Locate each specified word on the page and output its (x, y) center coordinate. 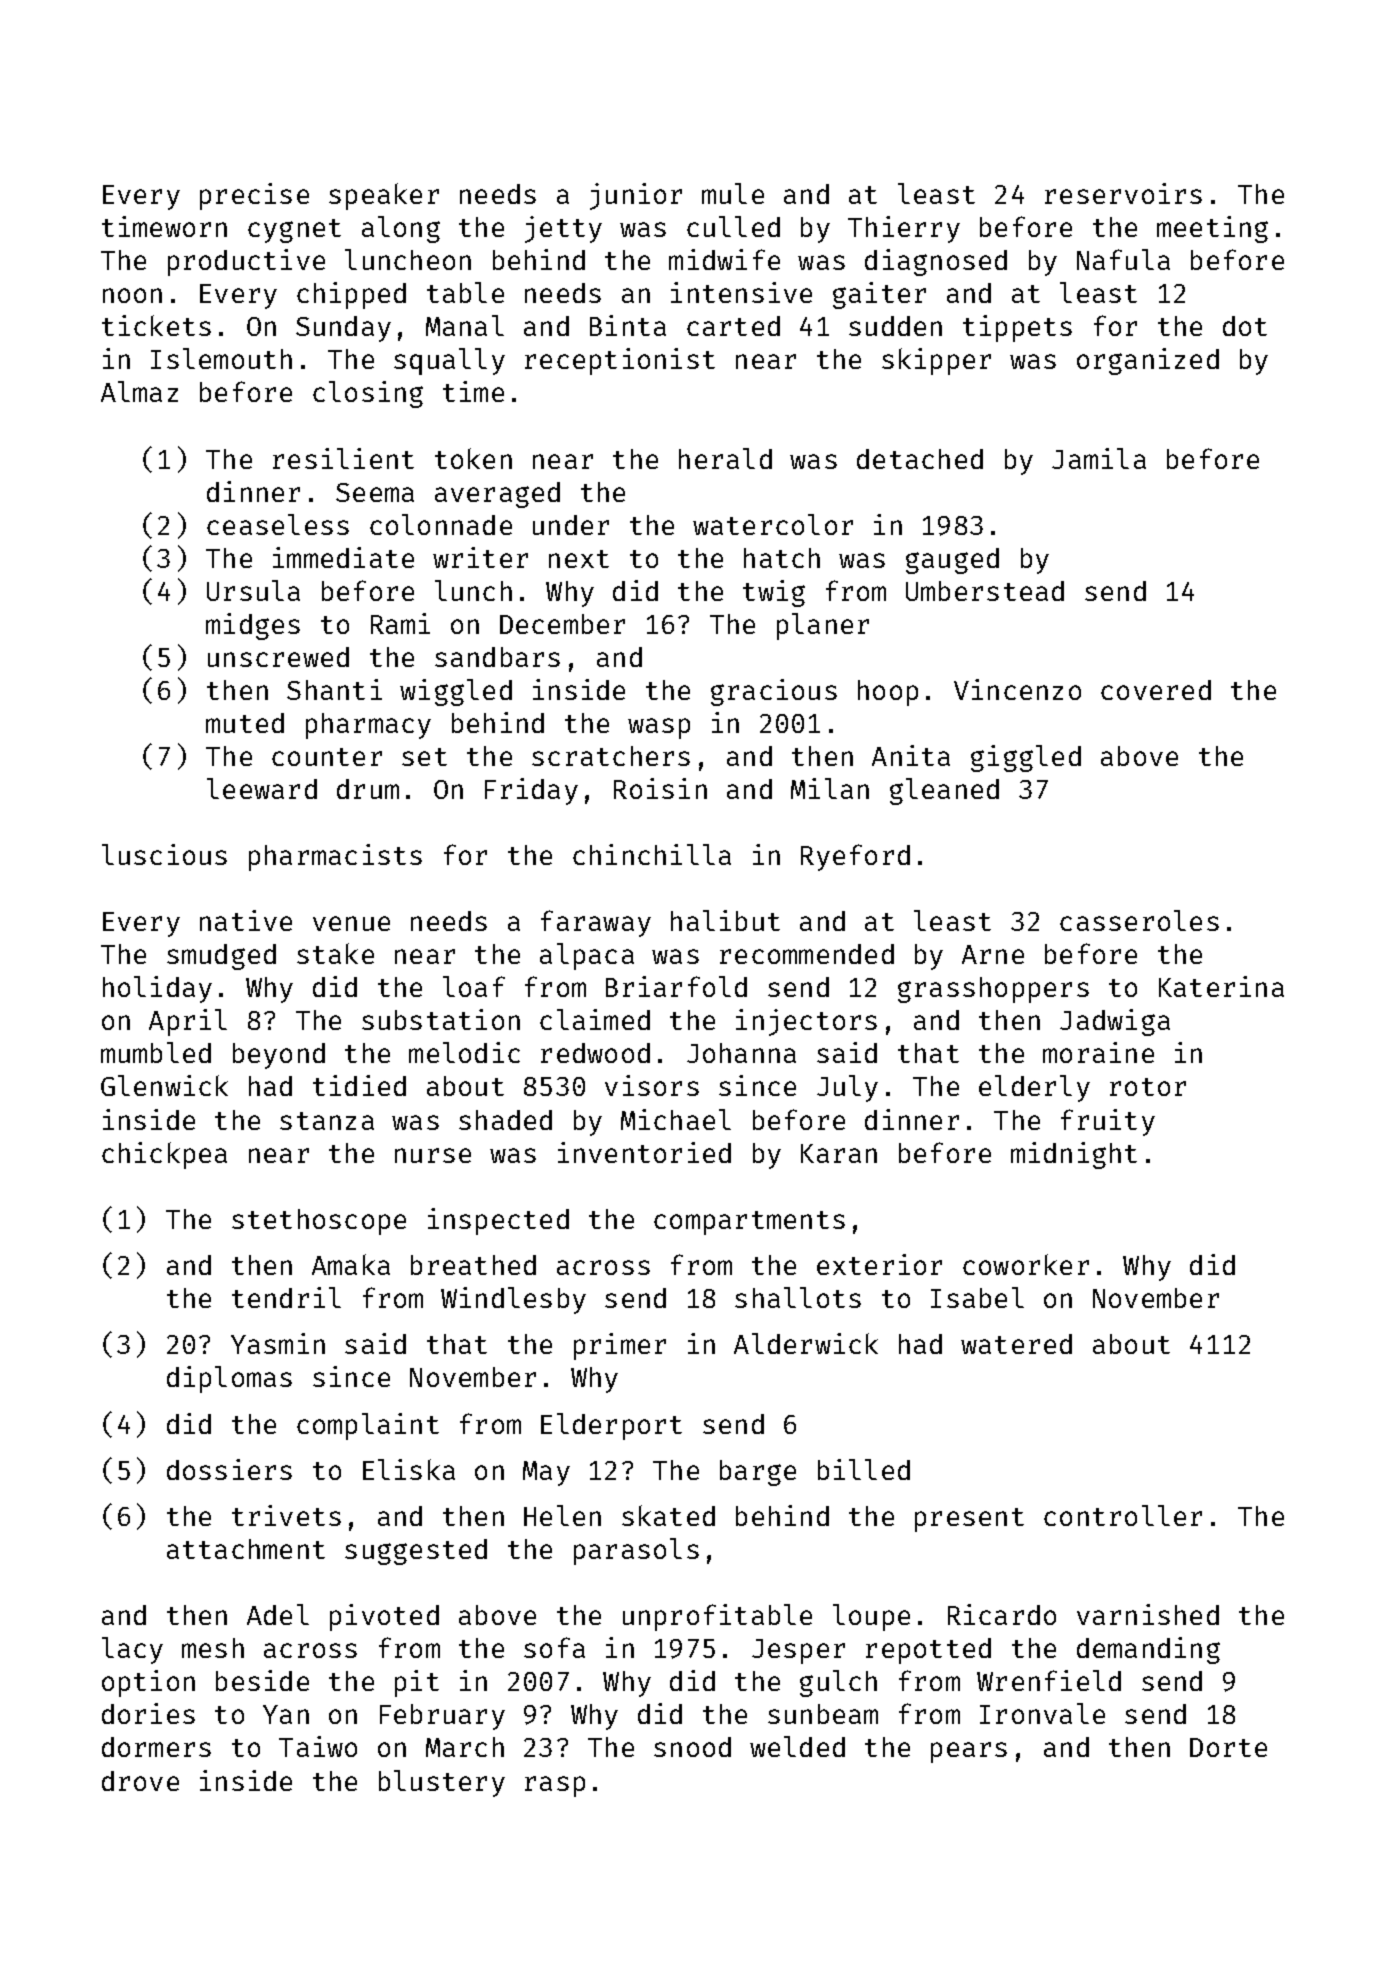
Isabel (977, 1297)
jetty (563, 229)
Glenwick (164, 1085)
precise (254, 196)
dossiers (229, 1469)
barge (758, 1473)
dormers (156, 1747)
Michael (676, 1119)
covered (1156, 690)
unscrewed (278, 657)
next (579, 559)
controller (1123, 1515)
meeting (1212, 229)
